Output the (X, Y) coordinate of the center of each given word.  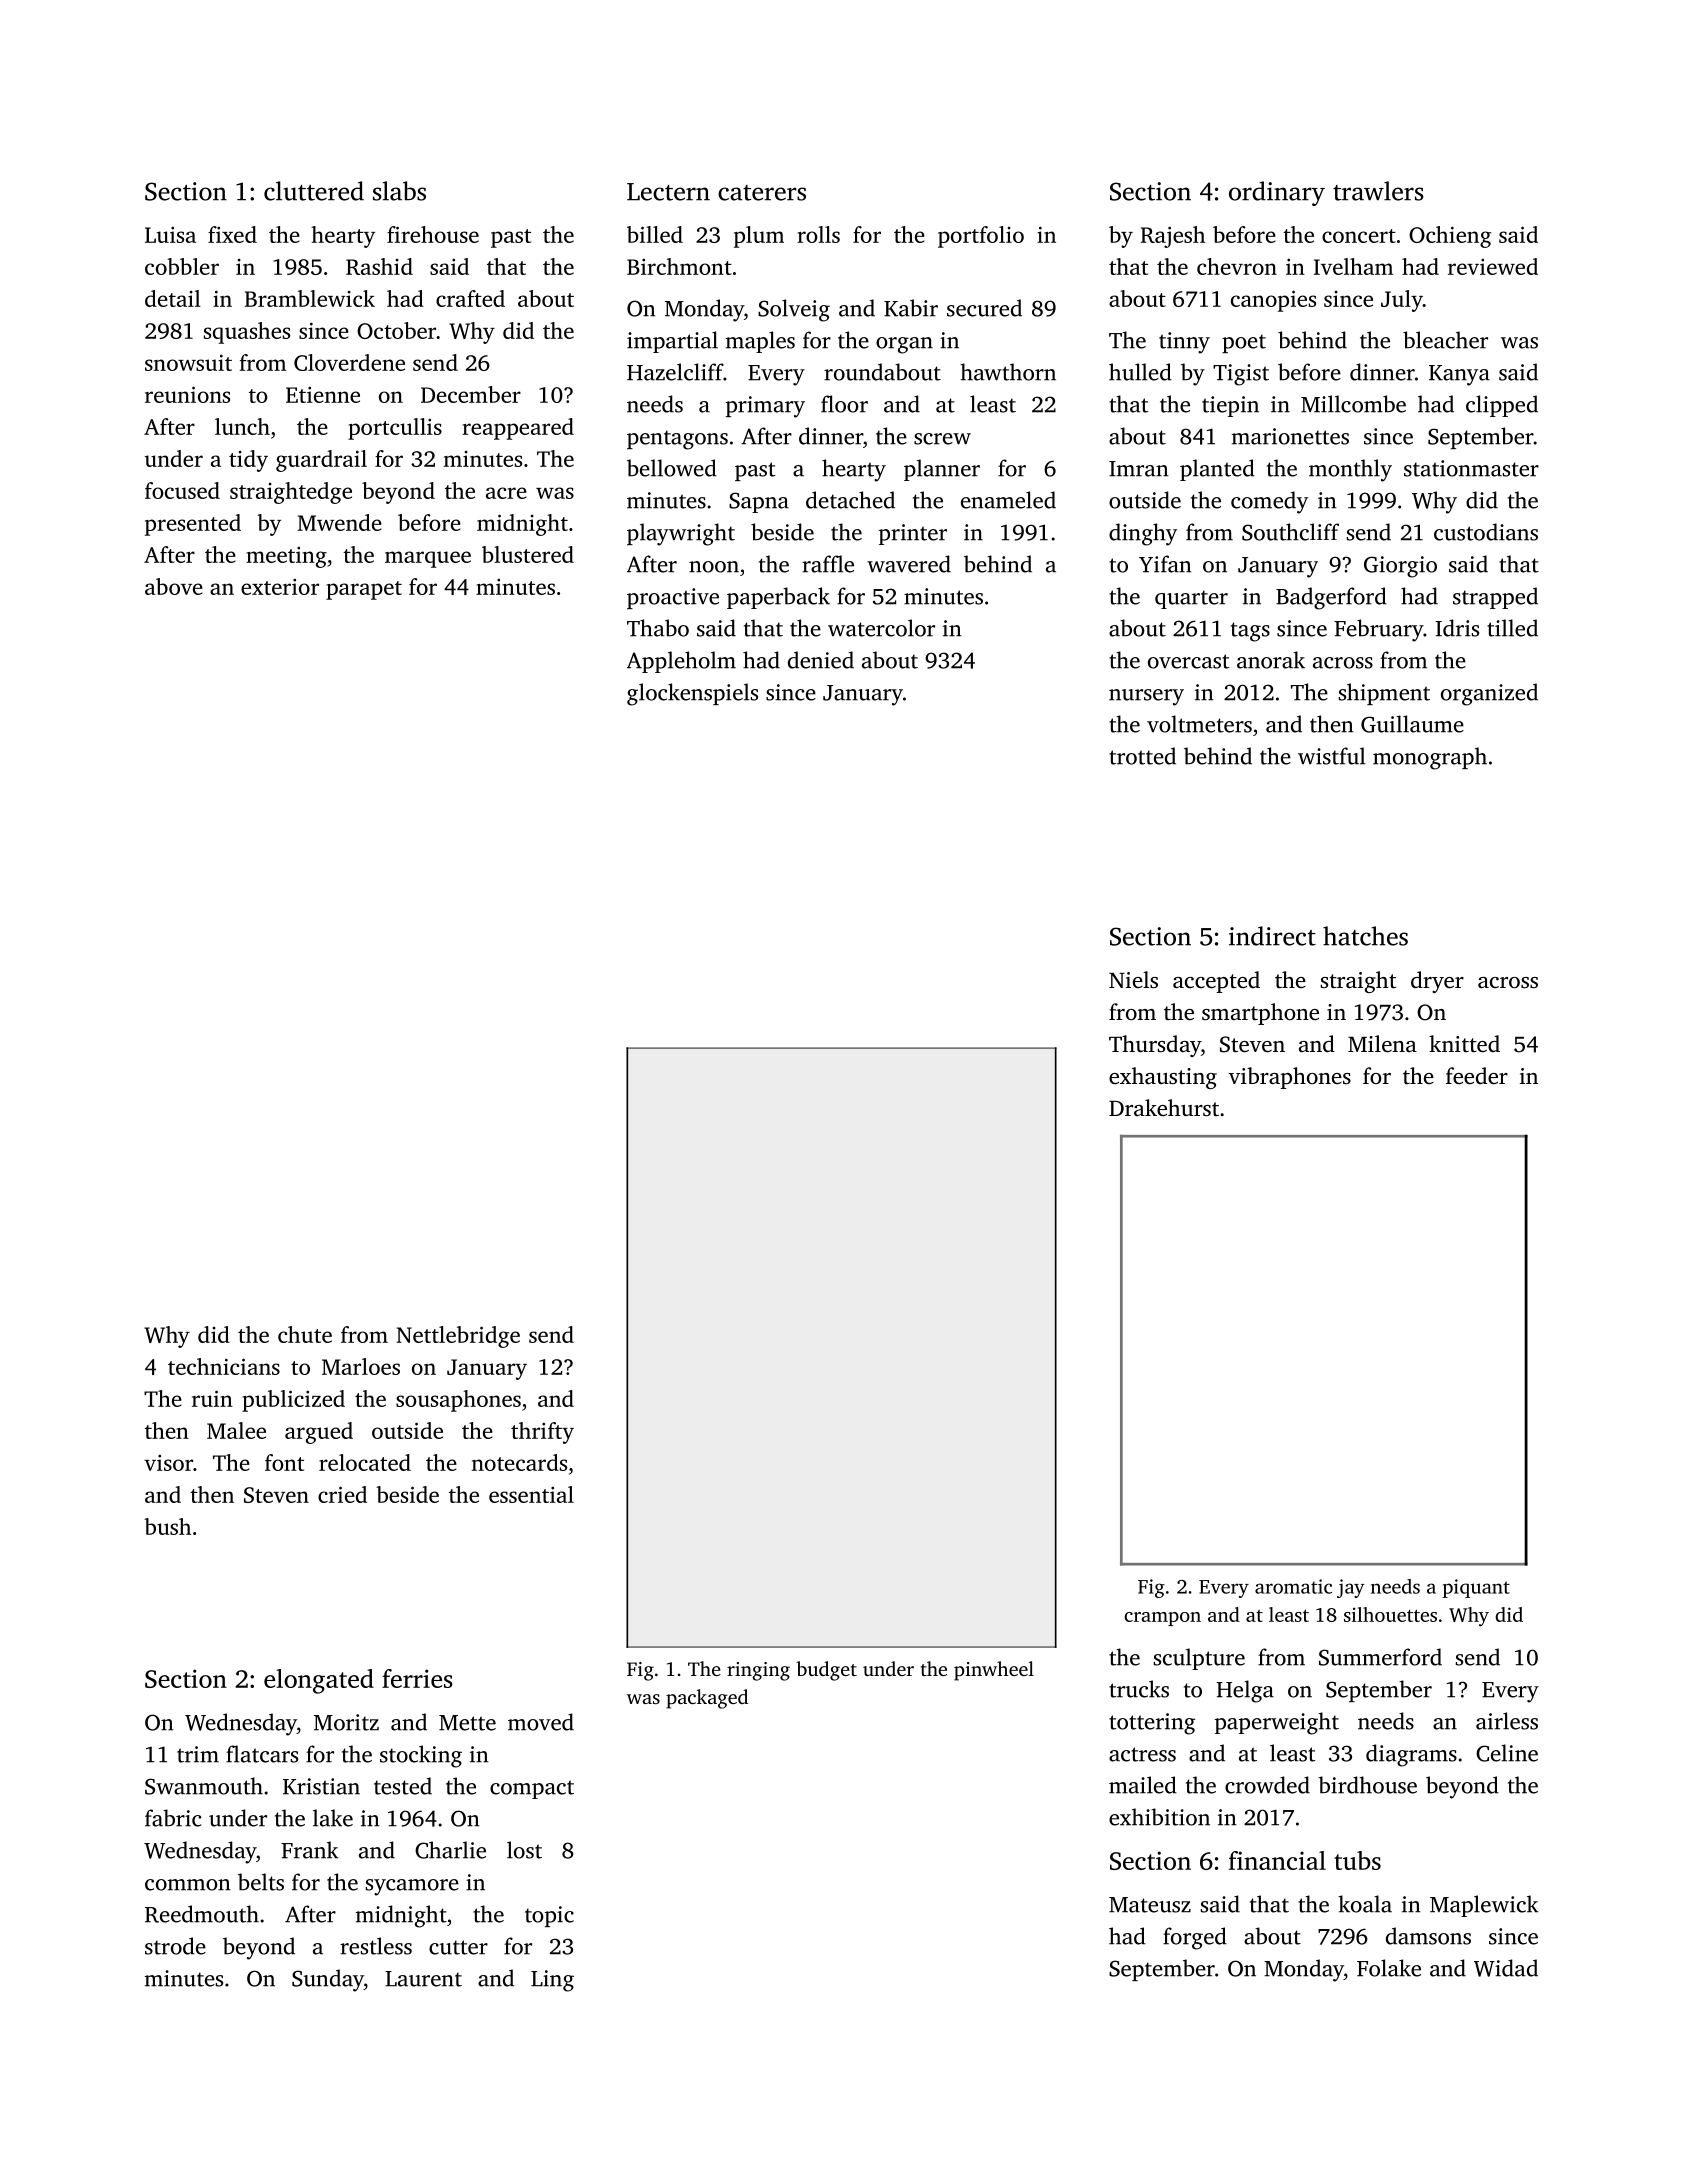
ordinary (1277, 193)
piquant (1476, 1588)
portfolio (981, 237)
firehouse (433, 234)
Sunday (328, 1980)
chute (305, 1334)
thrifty (542, 1433)
